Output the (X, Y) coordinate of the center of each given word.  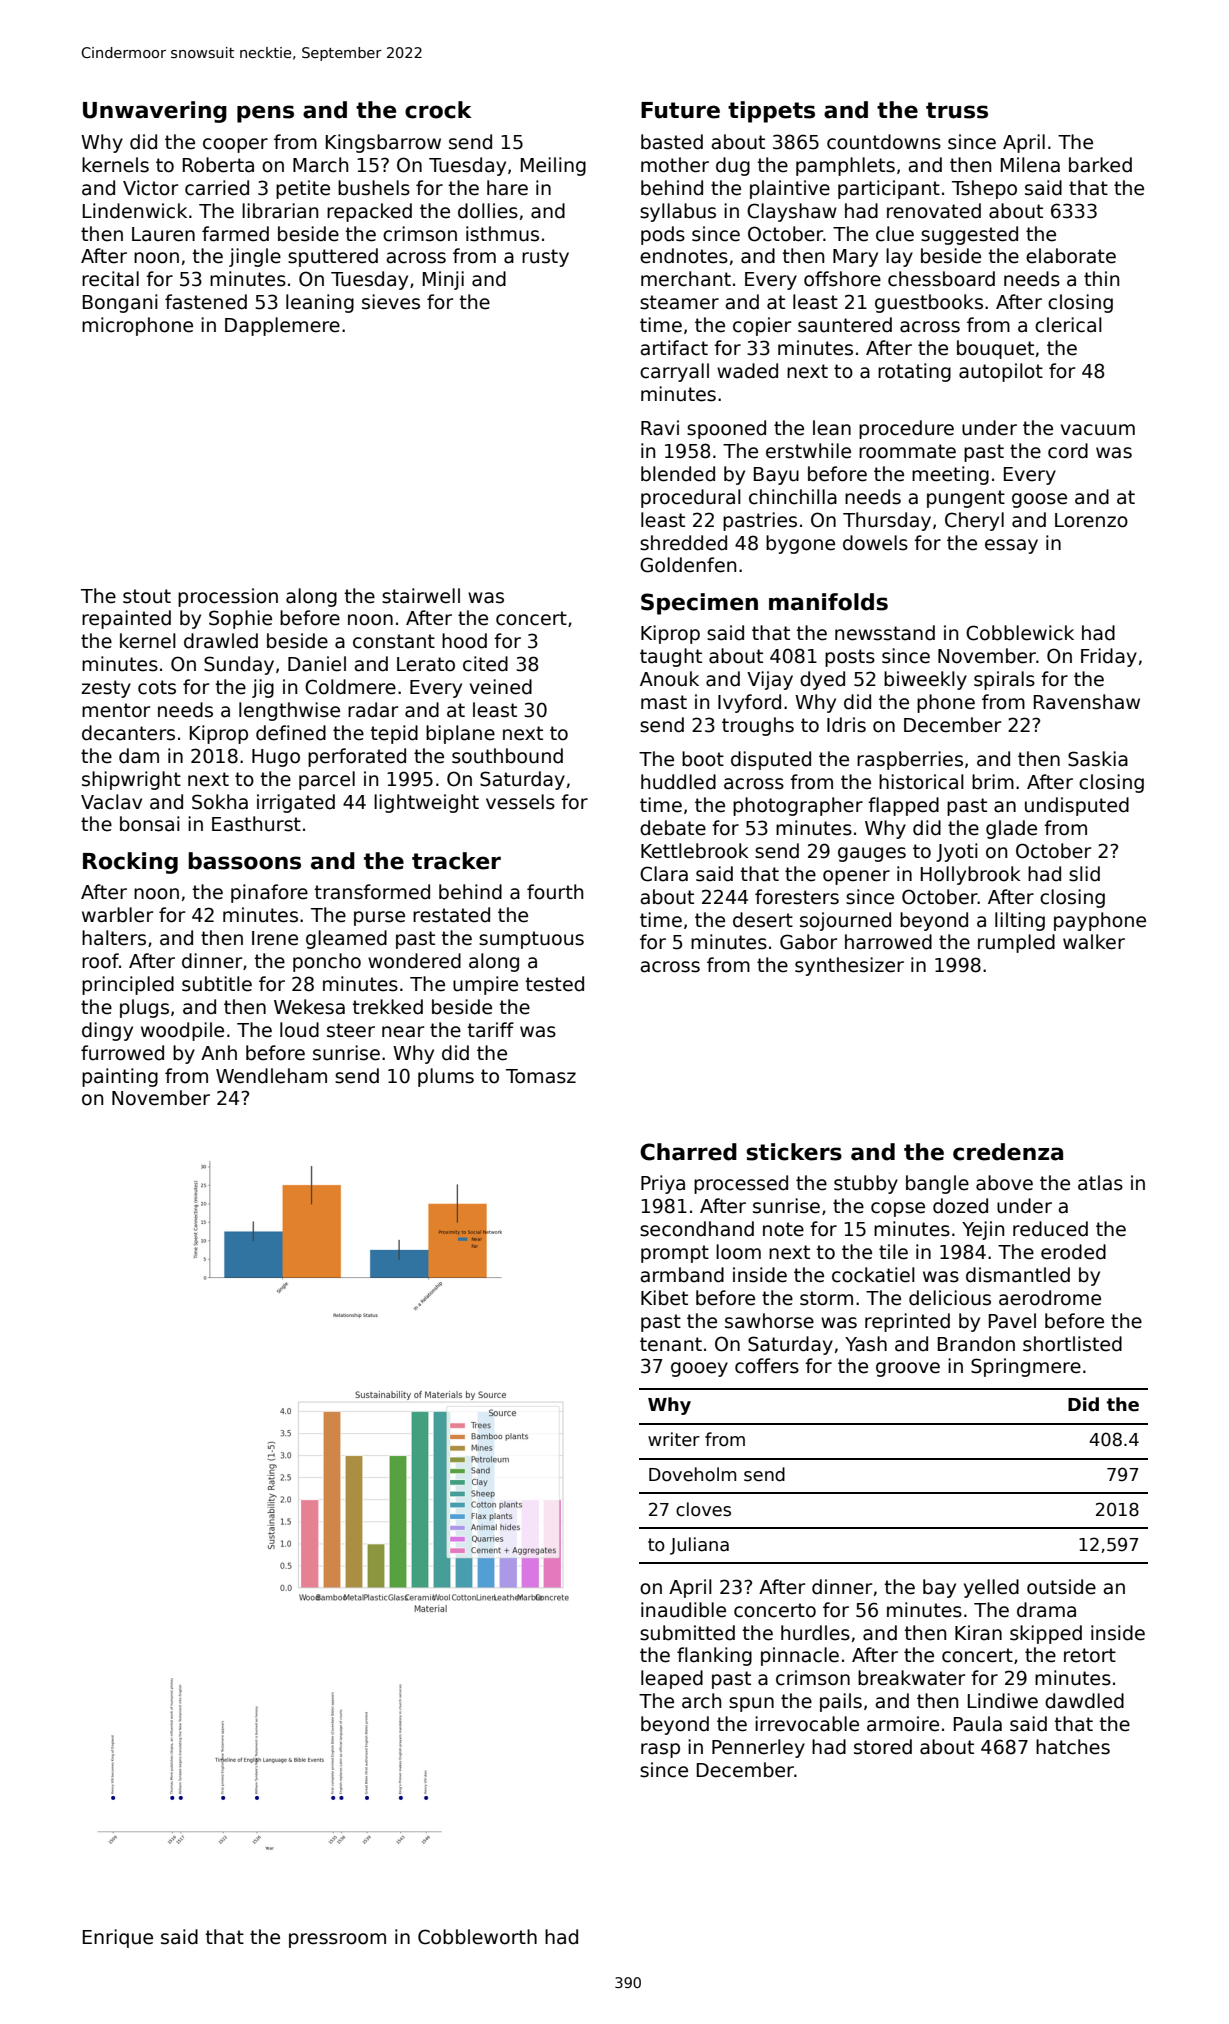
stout (147, 596)
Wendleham (271, 1076)
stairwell (421, 596)
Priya (663, 1184)
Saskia (1098, 759)
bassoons (244, 861)
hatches (1073, 1747)
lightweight (426, 803)
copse (898, 1209)
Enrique (118, 1938)
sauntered (845, 325)
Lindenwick (135, 211)
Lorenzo (1091, 520)
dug (733, 166)
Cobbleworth (477, 1937)
